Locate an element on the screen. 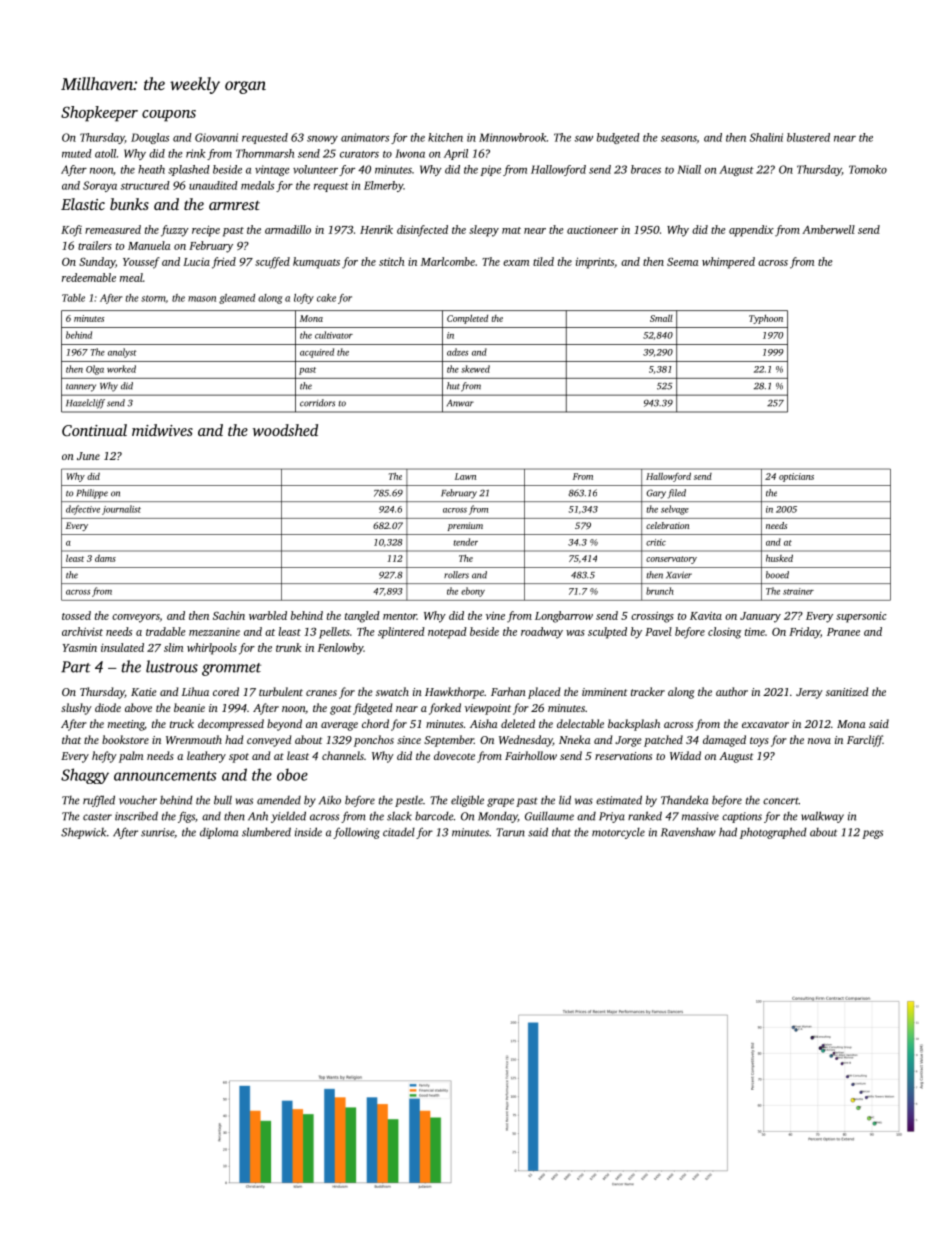 Image resolution: width=952 pixels, height=1233 pixels. concert is located at coordinates (781, 801).
